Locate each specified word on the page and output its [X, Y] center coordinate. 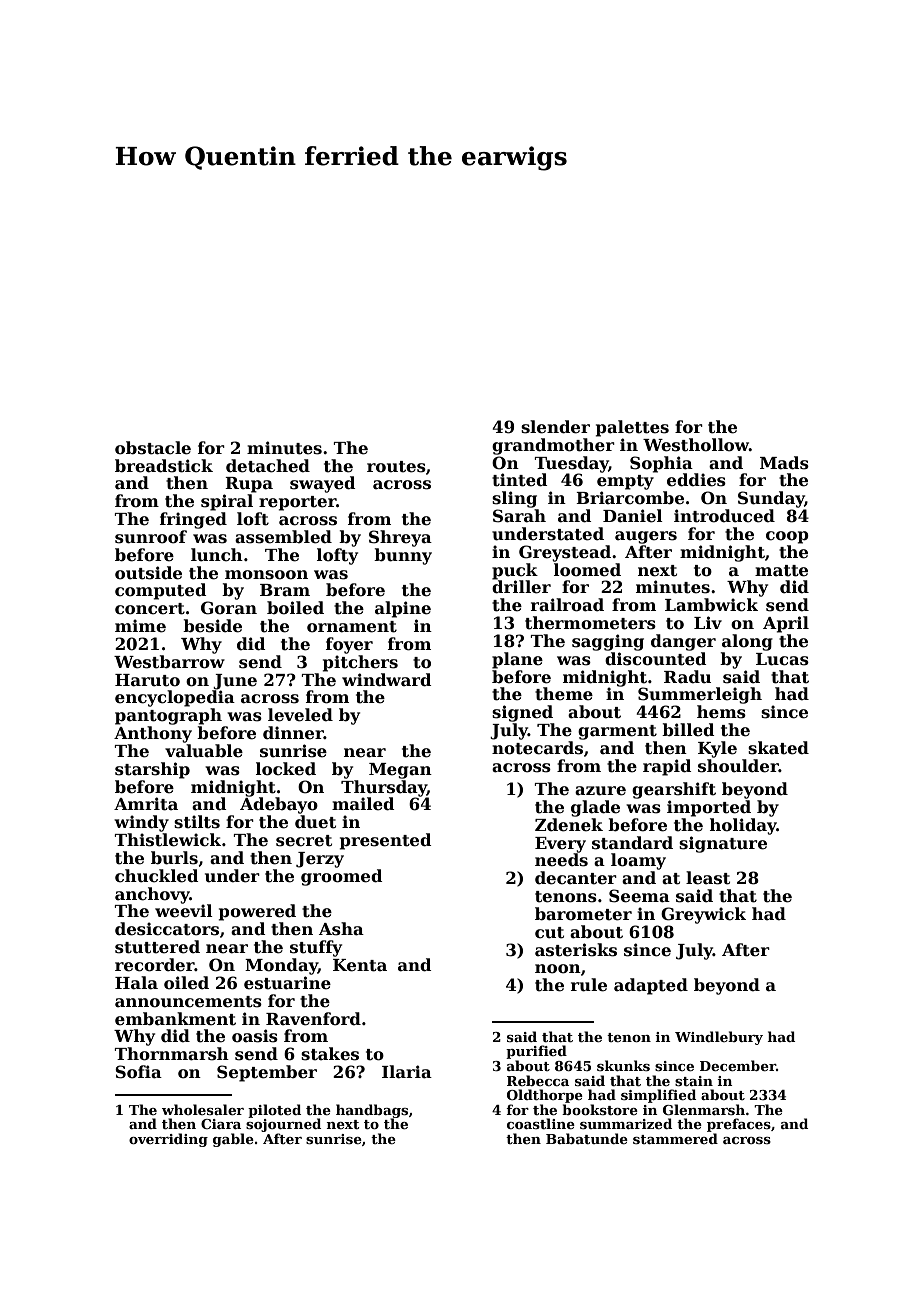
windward [387, 680]
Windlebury [719, 1038]
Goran [229, 608]
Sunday [771, 499]
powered [257, 912]
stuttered [157, 947]
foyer [349, 645]
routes [396, 467]
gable [233, 1140]
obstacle [153, 448]
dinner [293, 733]
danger [683, 642]
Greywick [703, 915]
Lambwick [711, 605]
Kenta [360, 965]
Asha [341, 929]
